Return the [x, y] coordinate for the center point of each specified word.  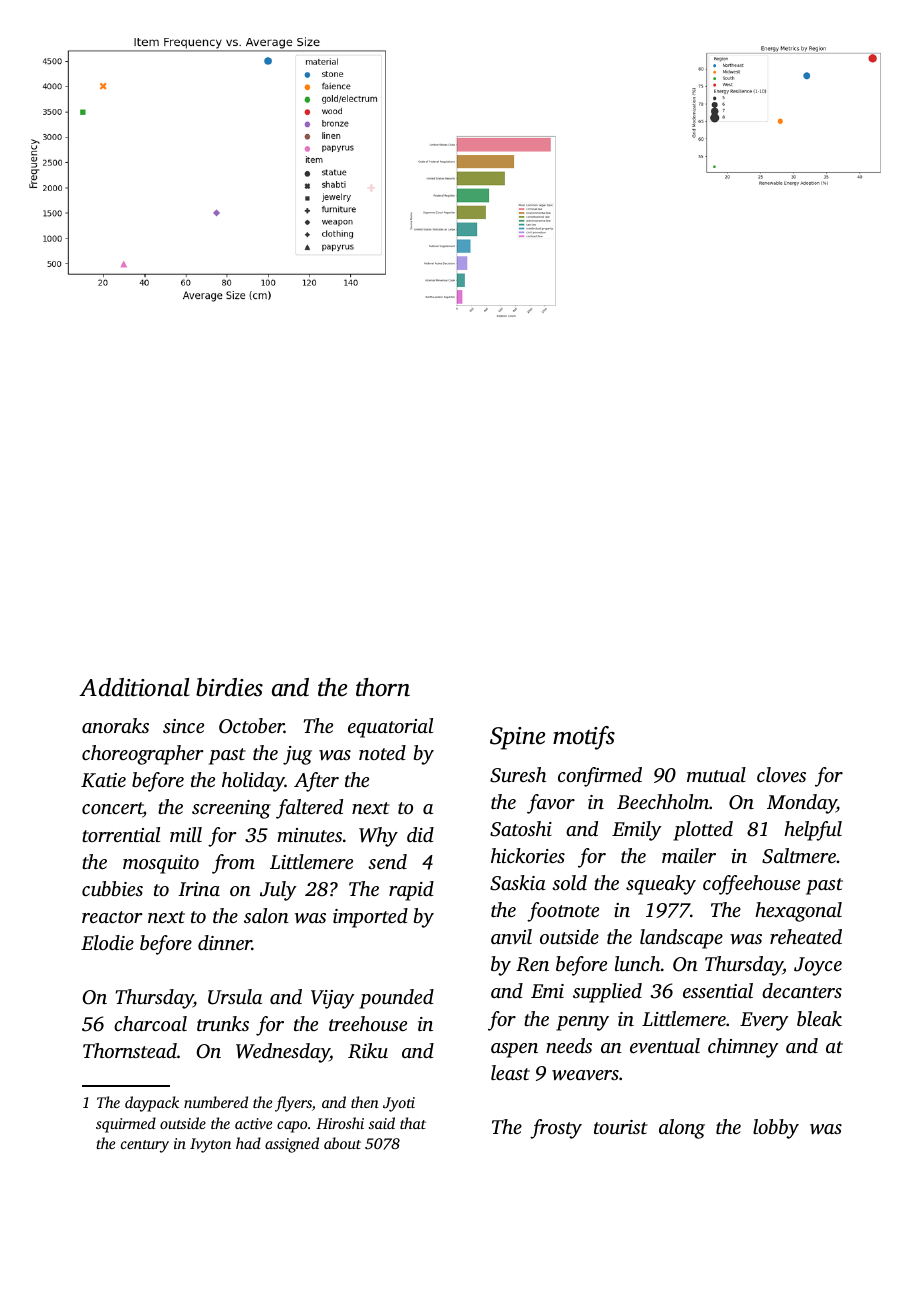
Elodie [107, 942]
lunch [637, 963]
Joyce [818, 966]
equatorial [390, 728]
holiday [253, 782]
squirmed [126, 1125]
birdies [229, 687]
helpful [813, 831]
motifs [584, 738]
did [420, 834]
